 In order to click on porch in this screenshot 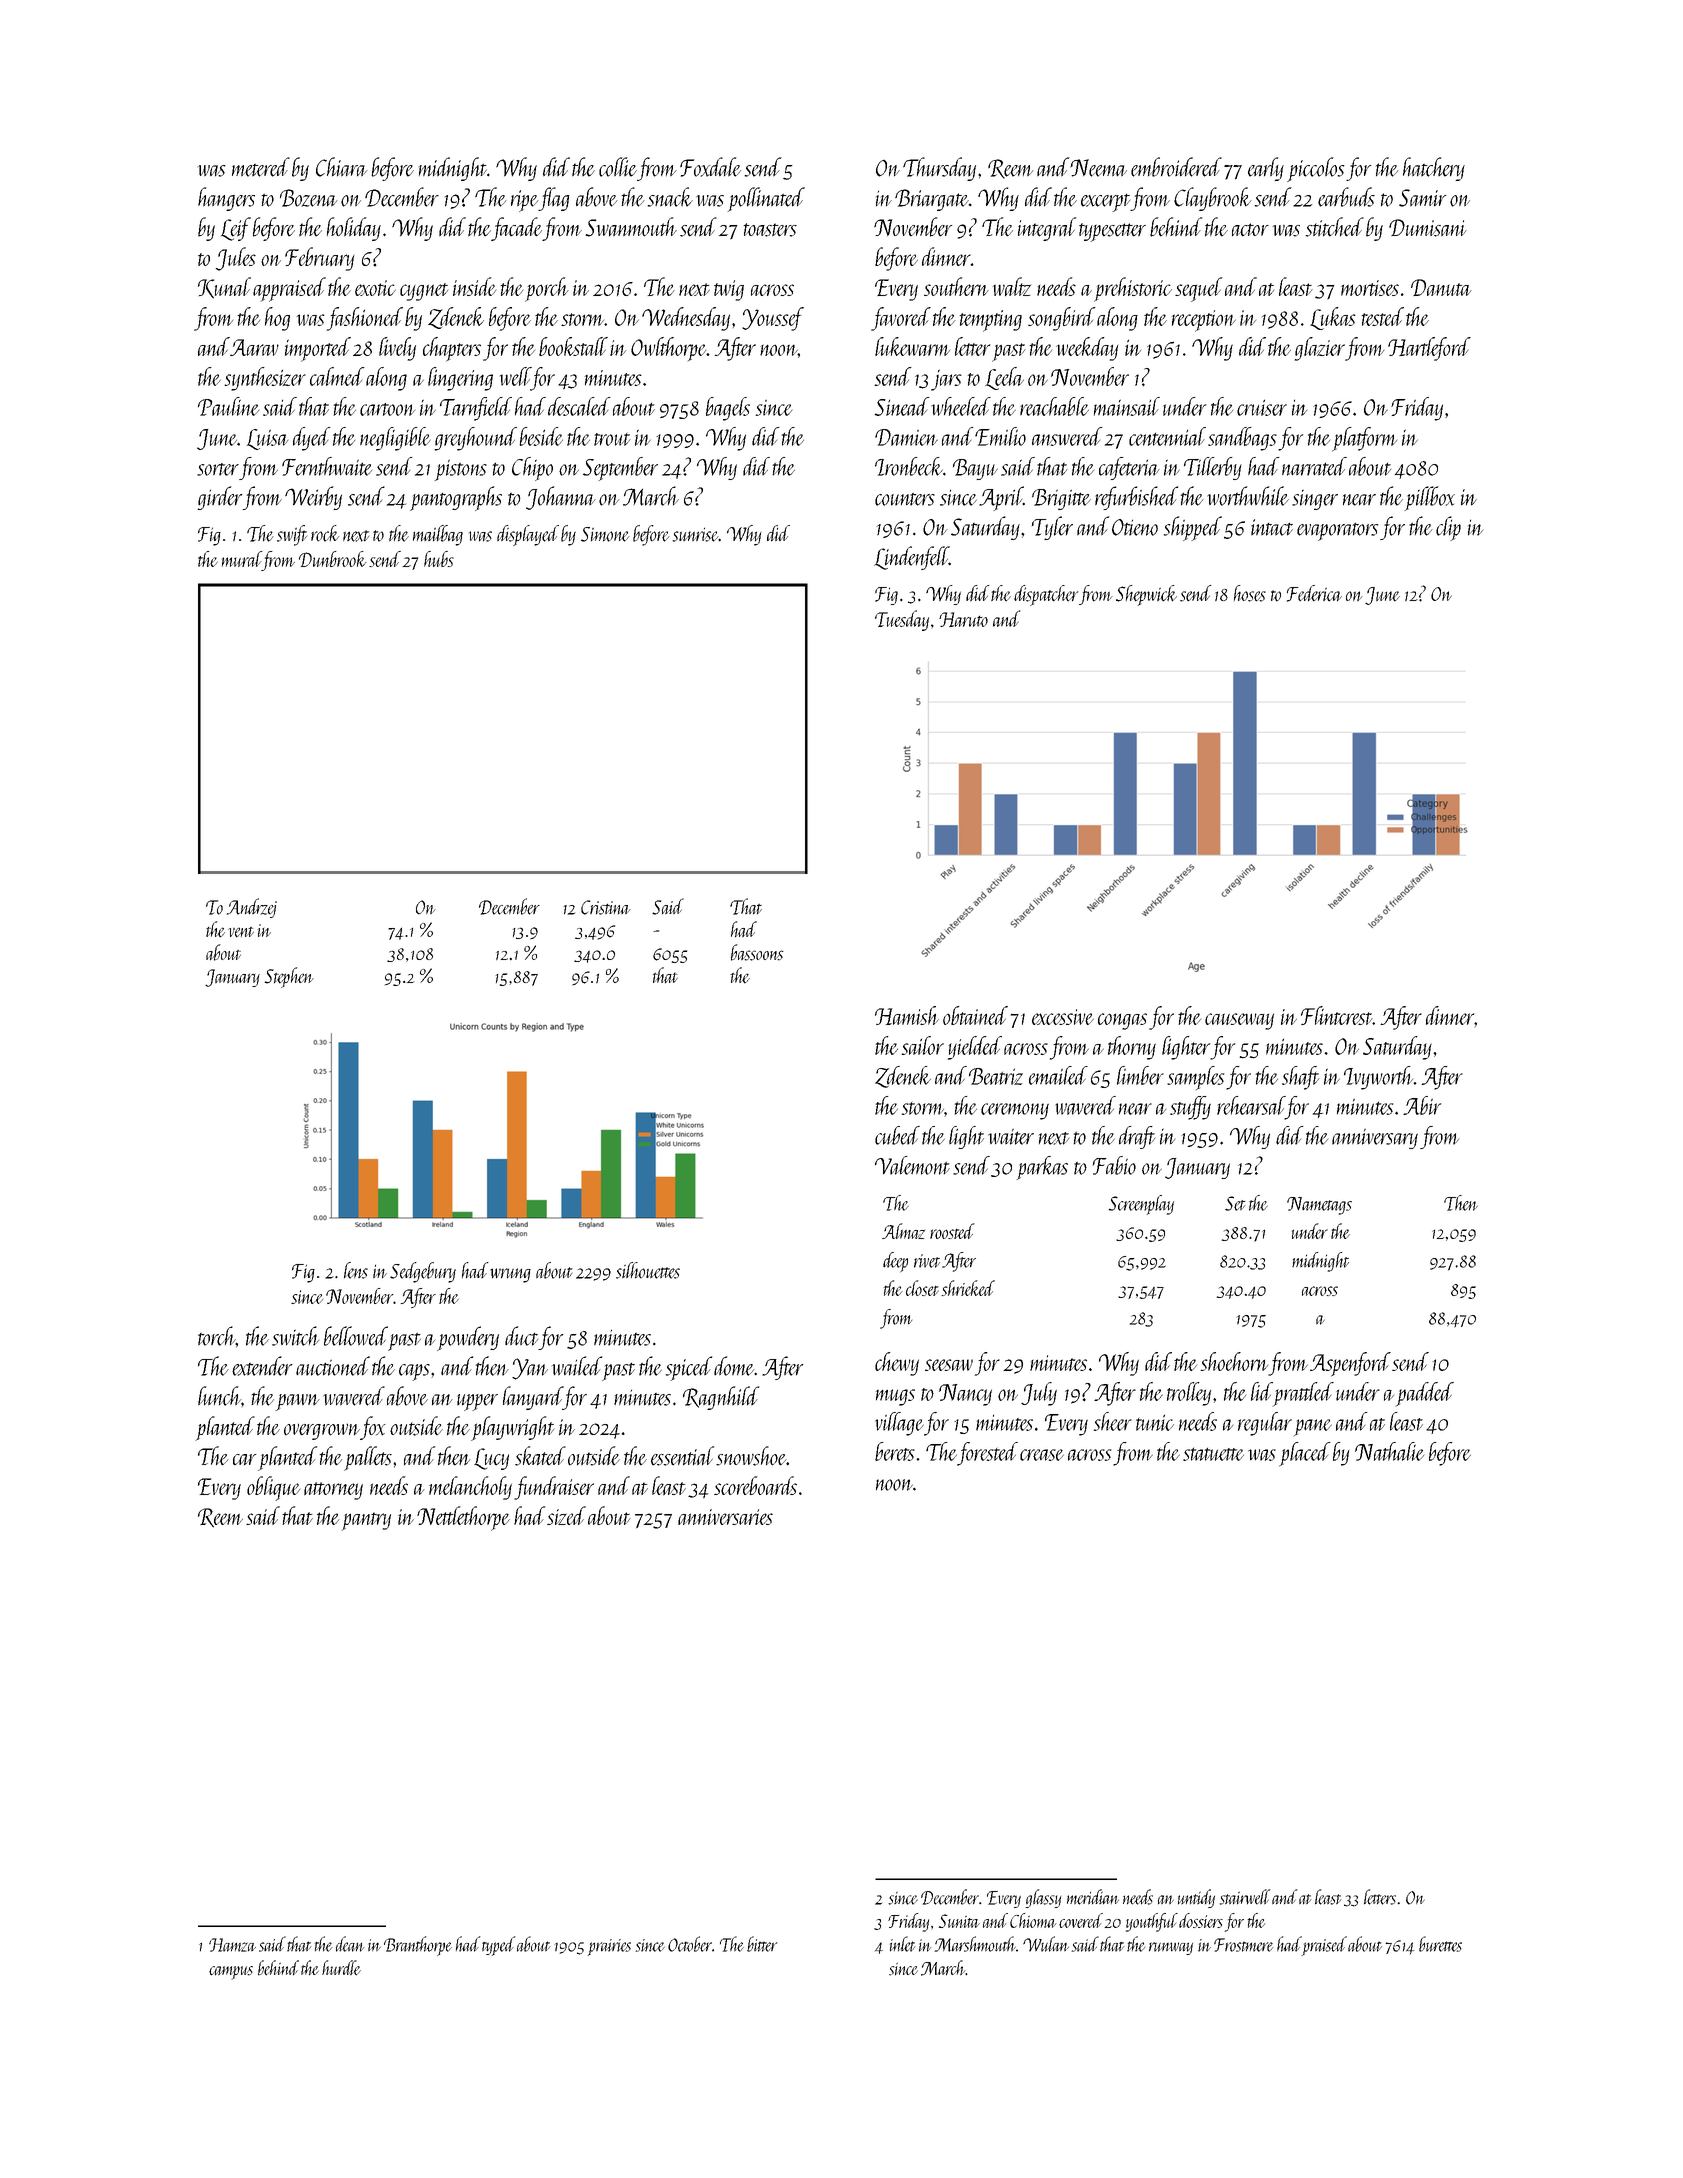, I will do `click(547, 289)`.
